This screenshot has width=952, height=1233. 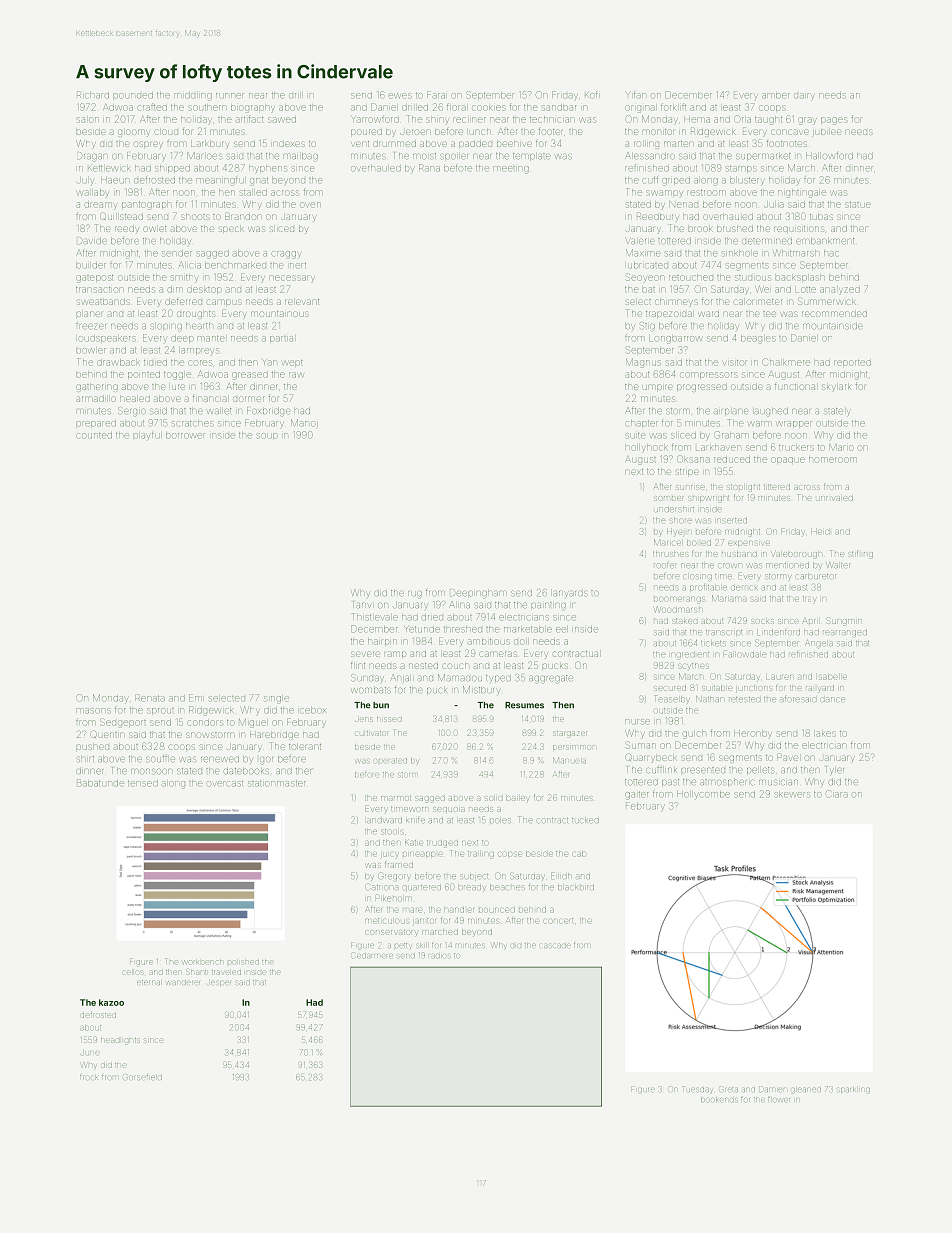 I want to click on runner, so click(x=230, y=95).
